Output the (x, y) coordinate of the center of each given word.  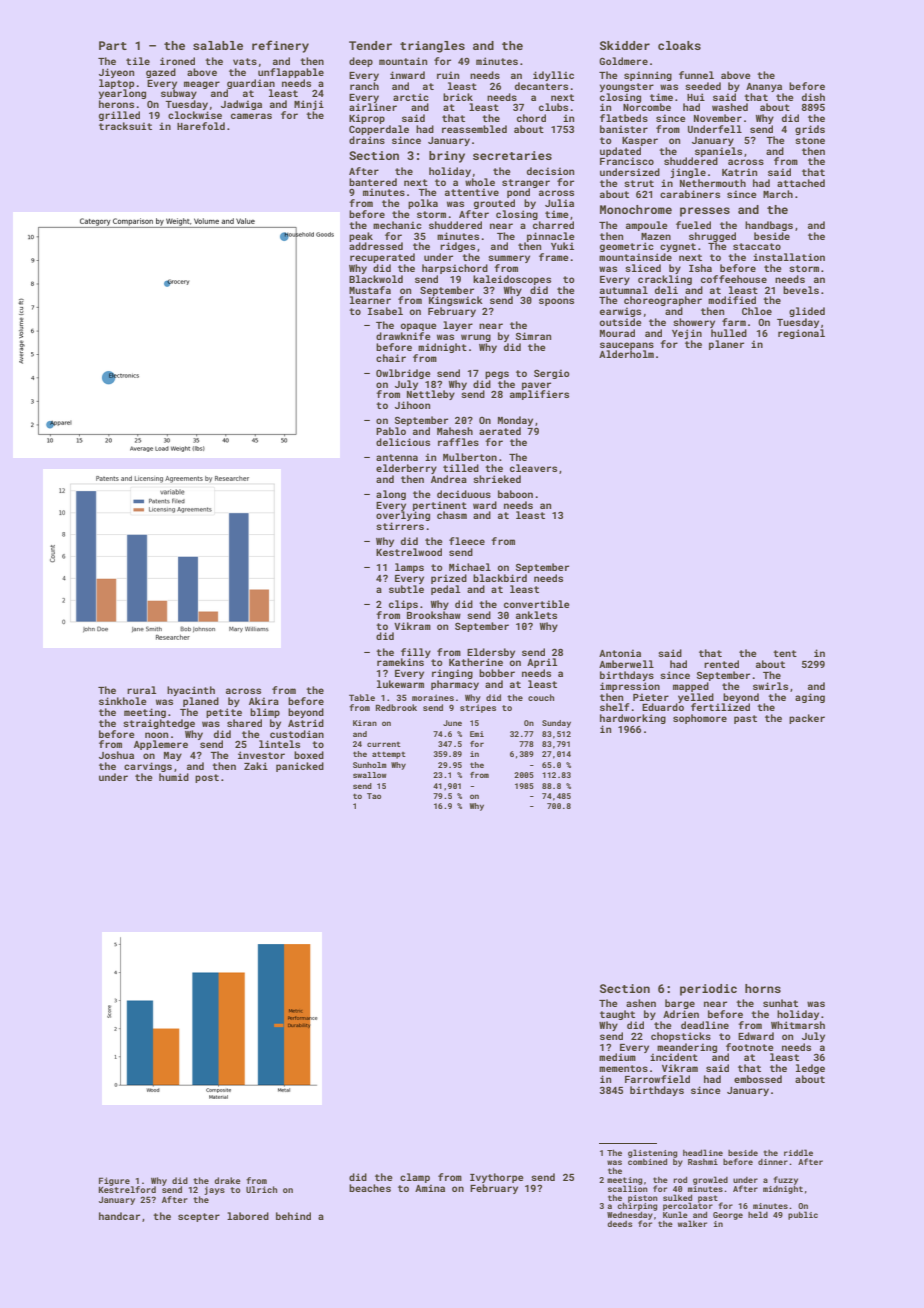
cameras (251, 116)
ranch (364, 86)
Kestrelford (127, 1189)
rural (142, 690)
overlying (403, 516)
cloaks (679, 45)
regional (801, 334)
